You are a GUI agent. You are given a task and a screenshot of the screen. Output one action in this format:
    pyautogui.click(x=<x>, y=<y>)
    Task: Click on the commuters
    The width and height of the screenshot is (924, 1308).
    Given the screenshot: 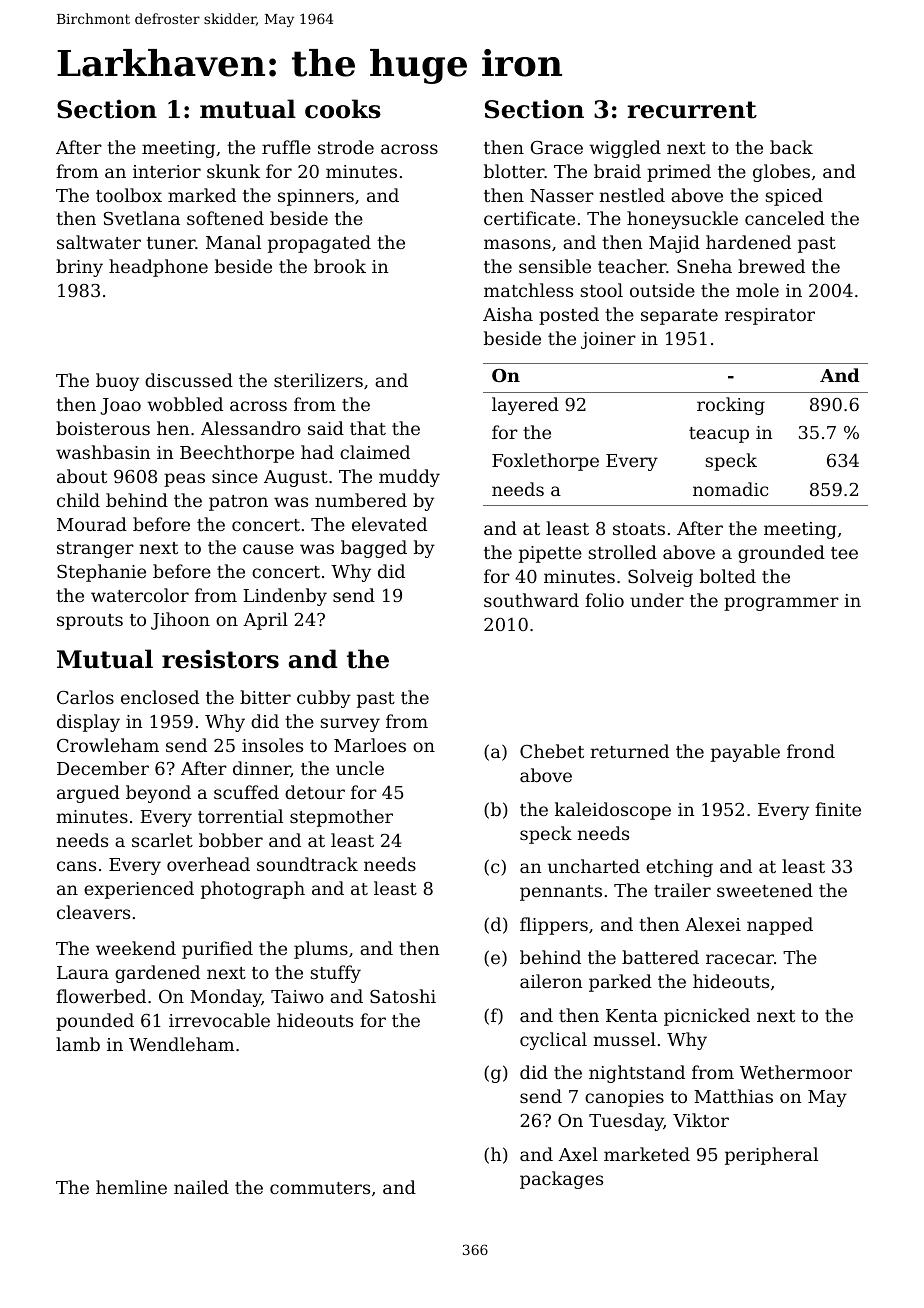 What is the action you would take?
    pyautogui.click(x=320, y=1188)
